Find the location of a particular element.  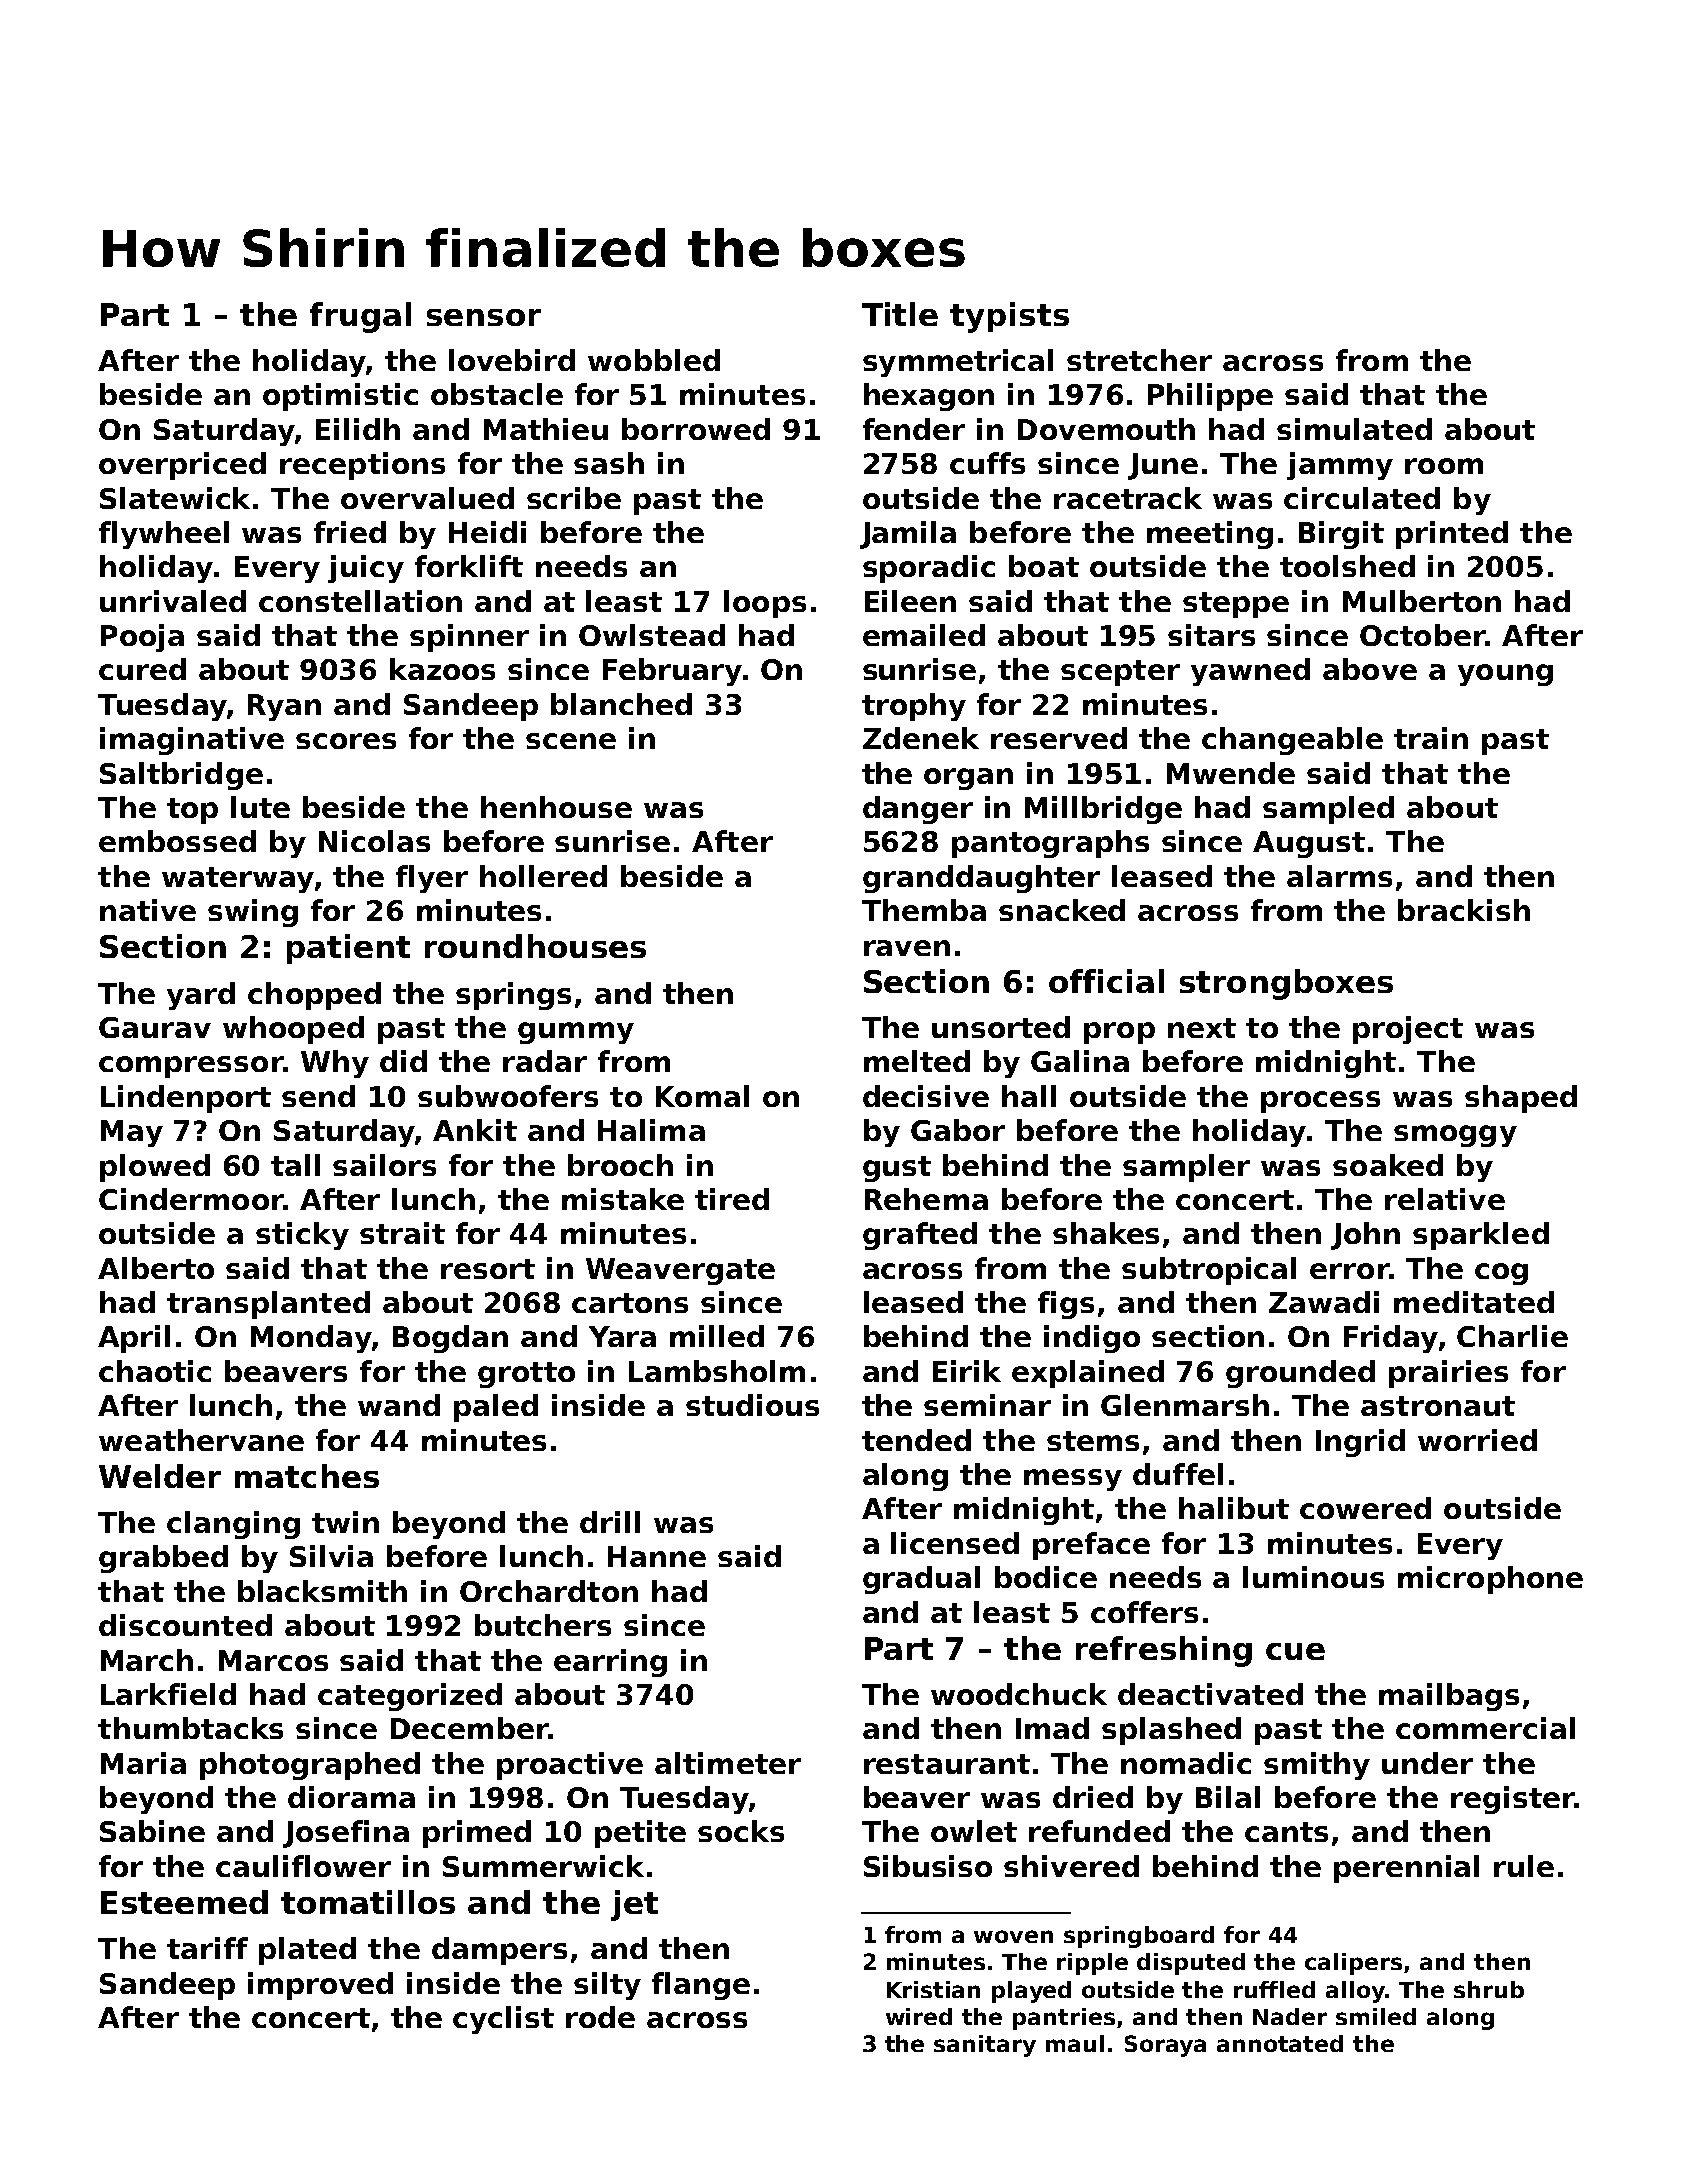

rule is located at coordinates (1524, 1866).
